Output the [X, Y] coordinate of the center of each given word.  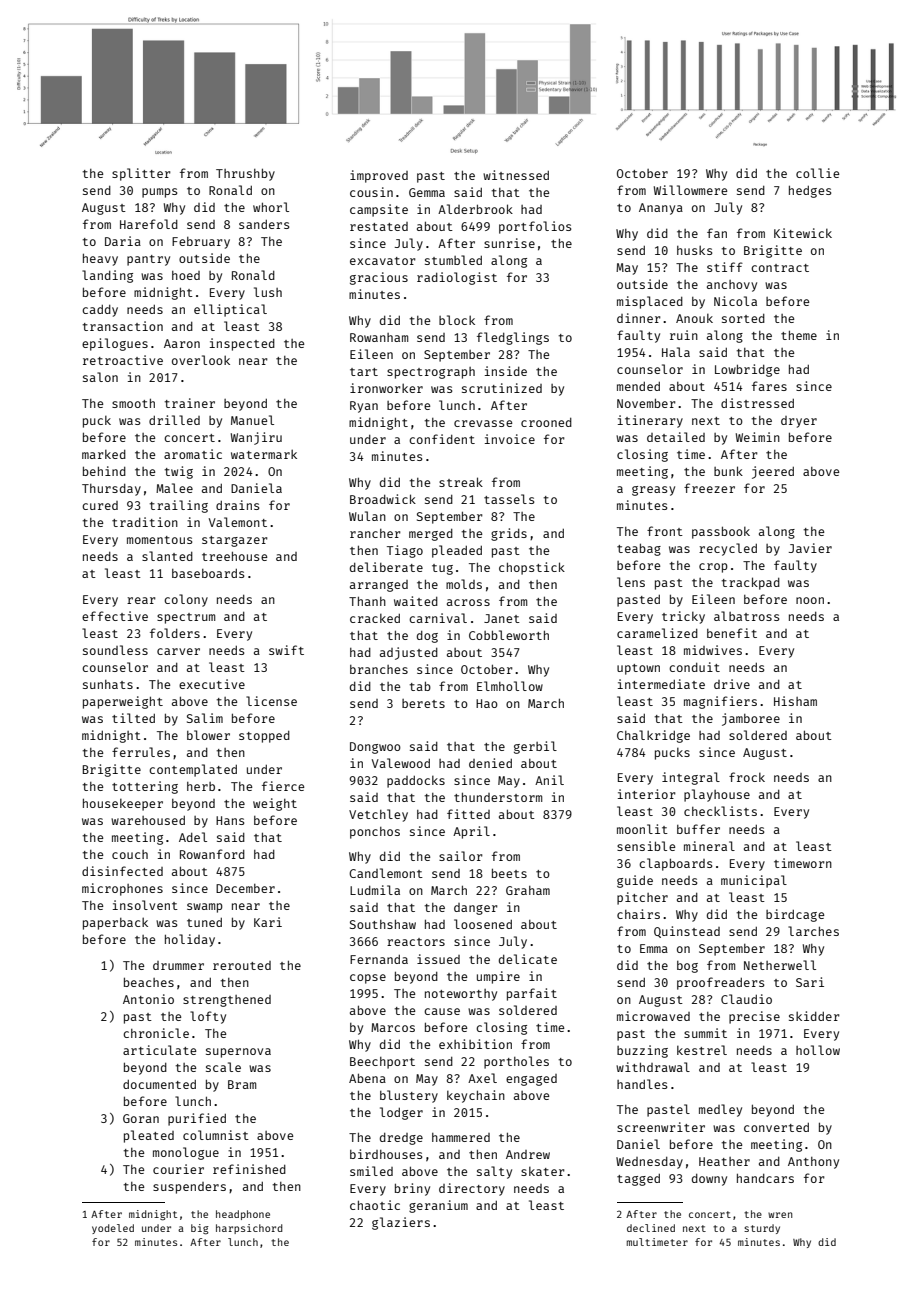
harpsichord [249, 1229]
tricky [683, 617]
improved [379, 176]
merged [431, 535]
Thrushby [245, 174]
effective [115, 616]
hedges [810, 192]
